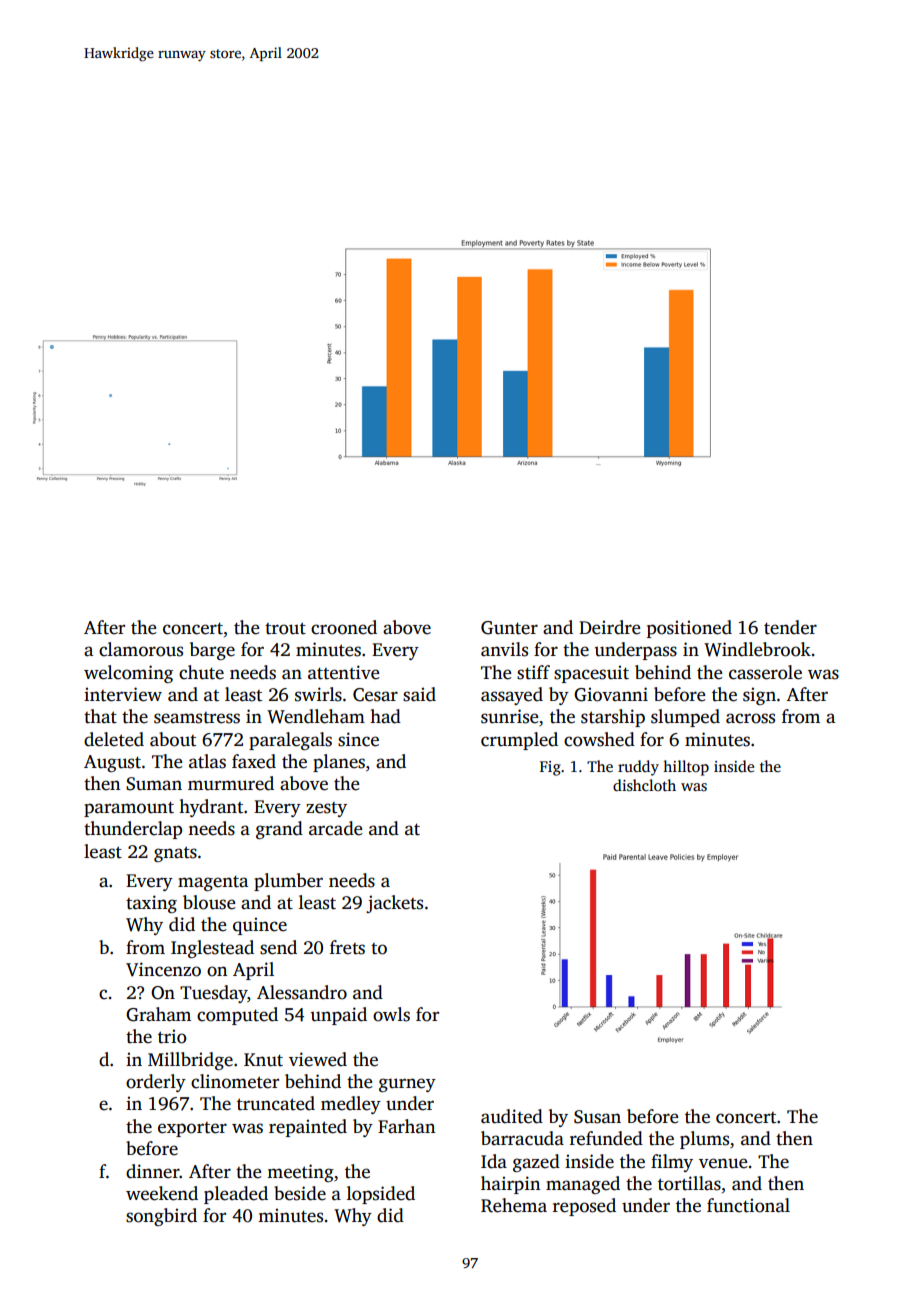 The image size is (924, 1308). What do you see at coordinates (704, 1140) in the screenshot?
I see `plums` at bounding box center [704, 1140].
